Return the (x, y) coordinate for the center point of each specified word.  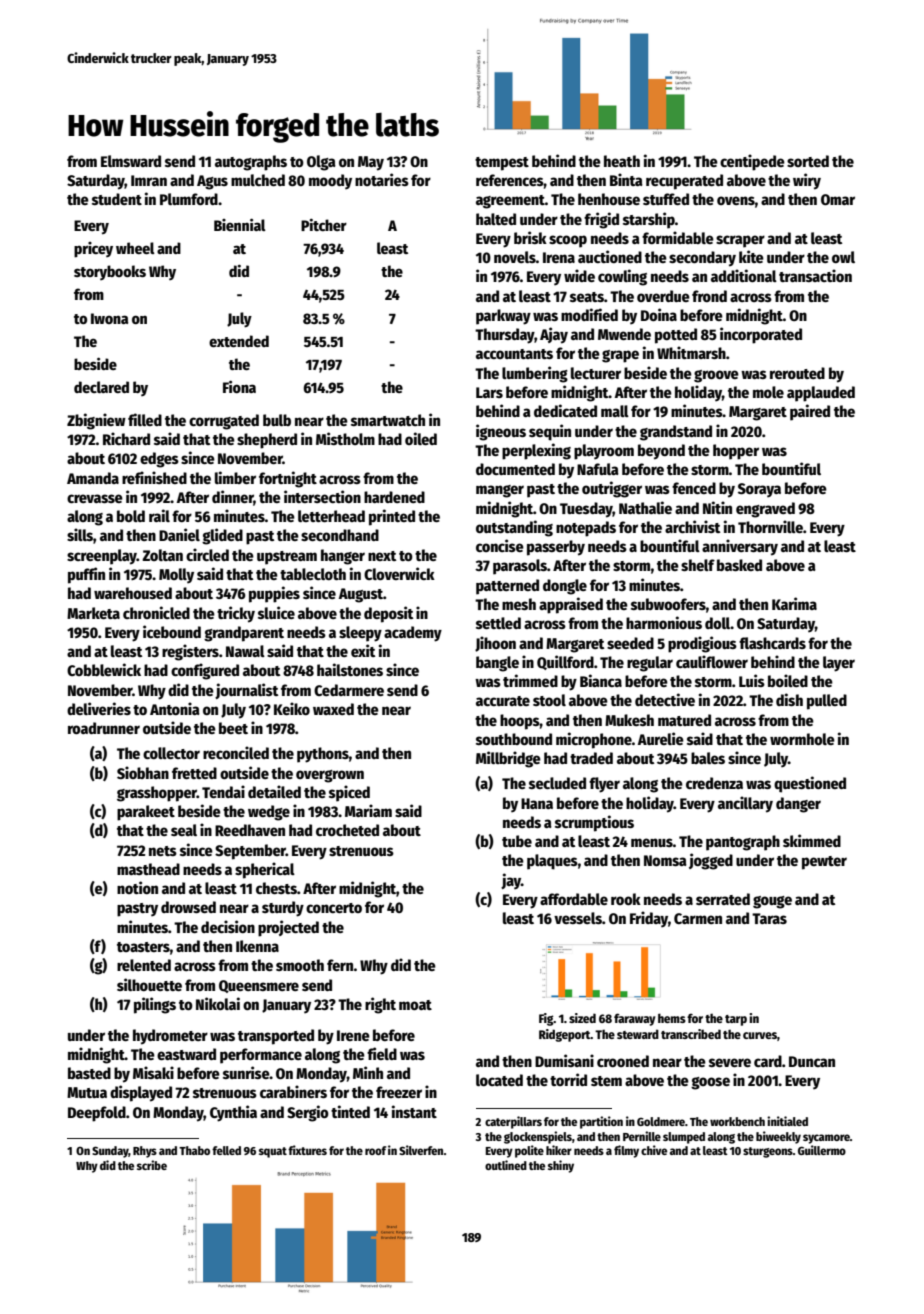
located (499, 1080)
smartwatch (388, 420)
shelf (698, 565)
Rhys (145, 1152)
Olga (321, 163)
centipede (752, 162)
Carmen (698, 918)
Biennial (240, 224)
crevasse (95, 498)
